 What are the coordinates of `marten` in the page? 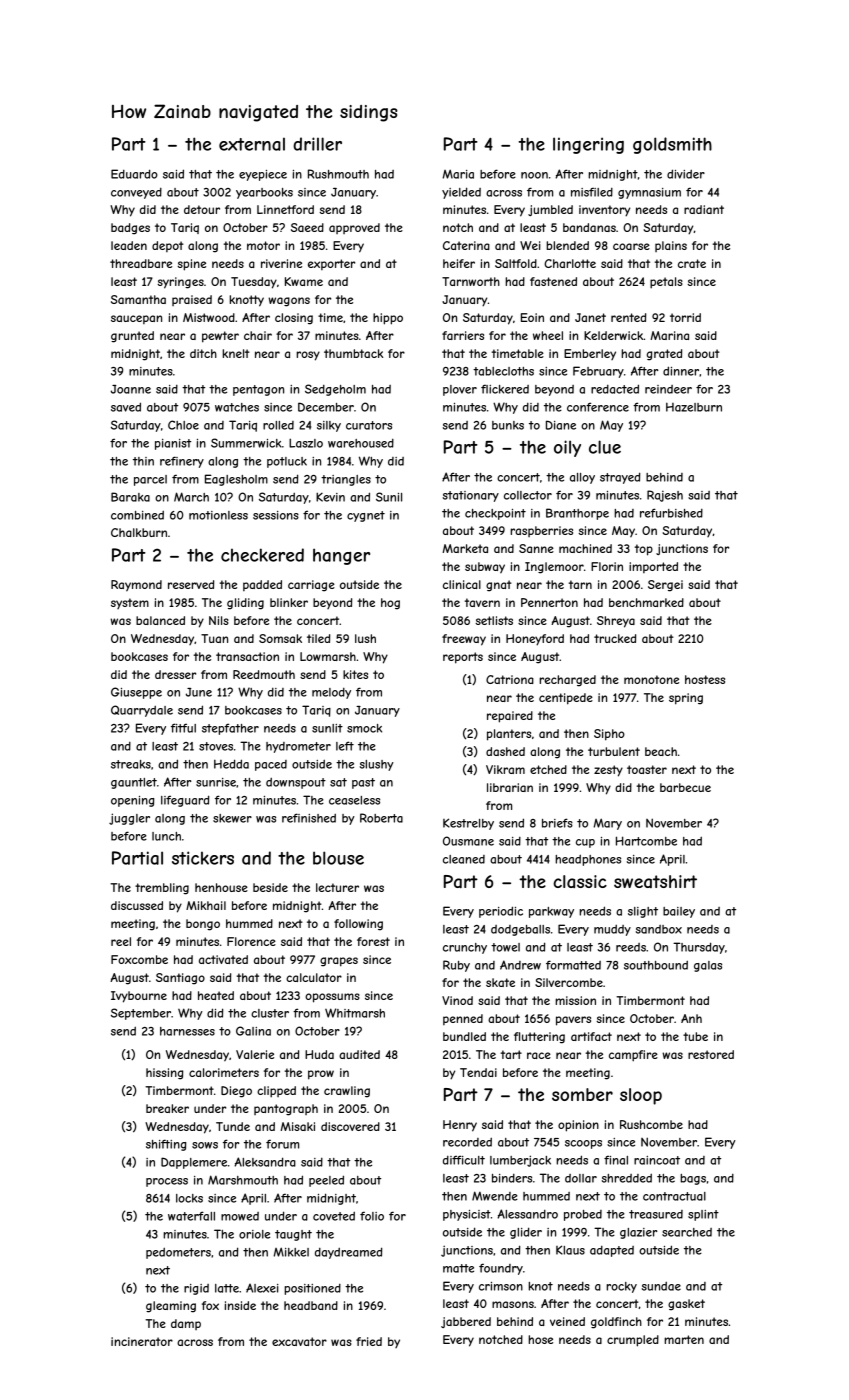 It's located at (684, 1339).
